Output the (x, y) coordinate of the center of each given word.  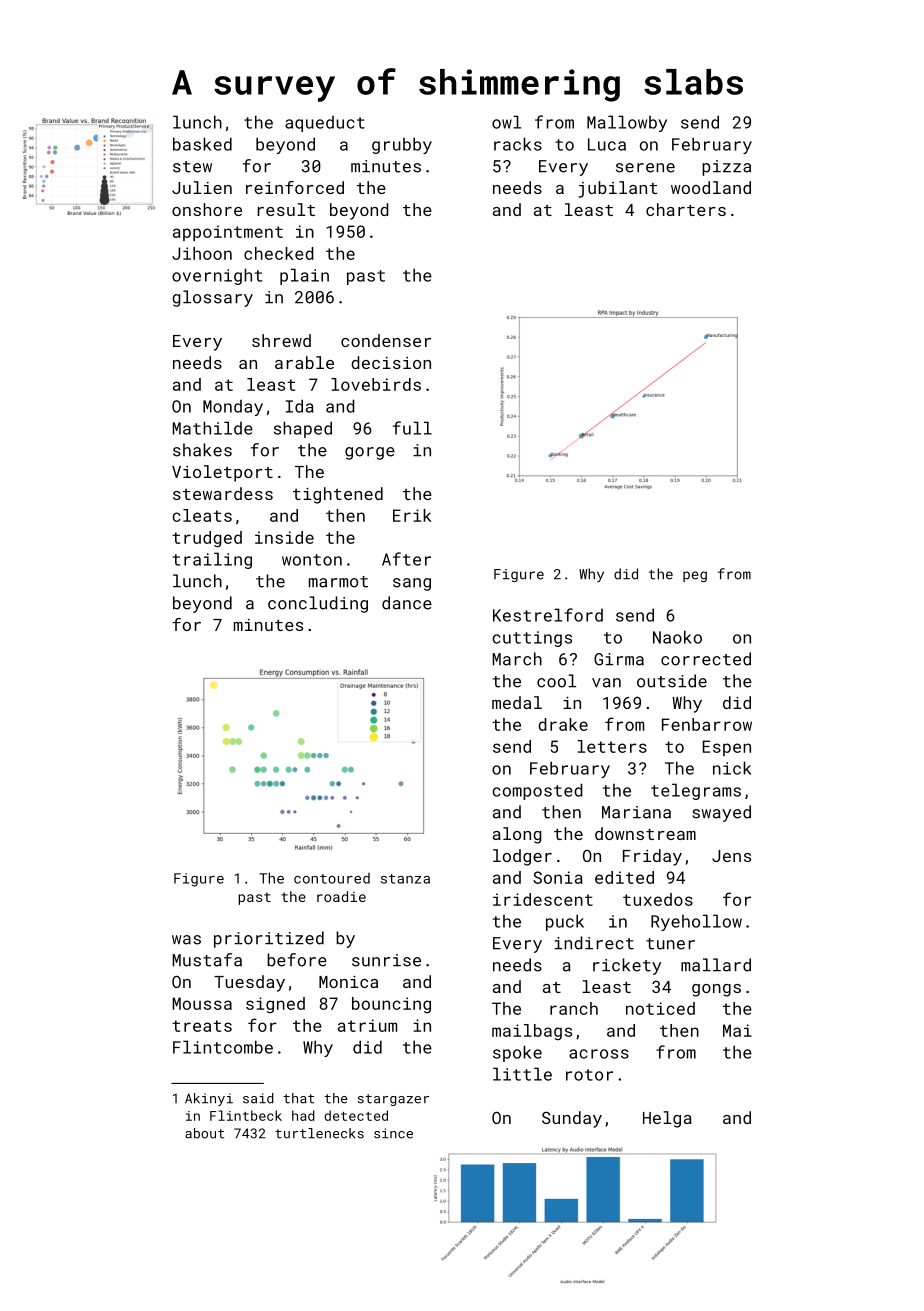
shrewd (281, 340)
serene (645, 168)
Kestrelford (548, 615)
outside (672, 681)
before (297, 960)
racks (518, 144)
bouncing (391, 1005)
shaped (303, 429)
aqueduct (325, 124)
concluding (318, 604)
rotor (589, 1075)
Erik (412, 515)
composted (537, 791)
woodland (711, 187)
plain (304, 276)
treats (202, 1026)
